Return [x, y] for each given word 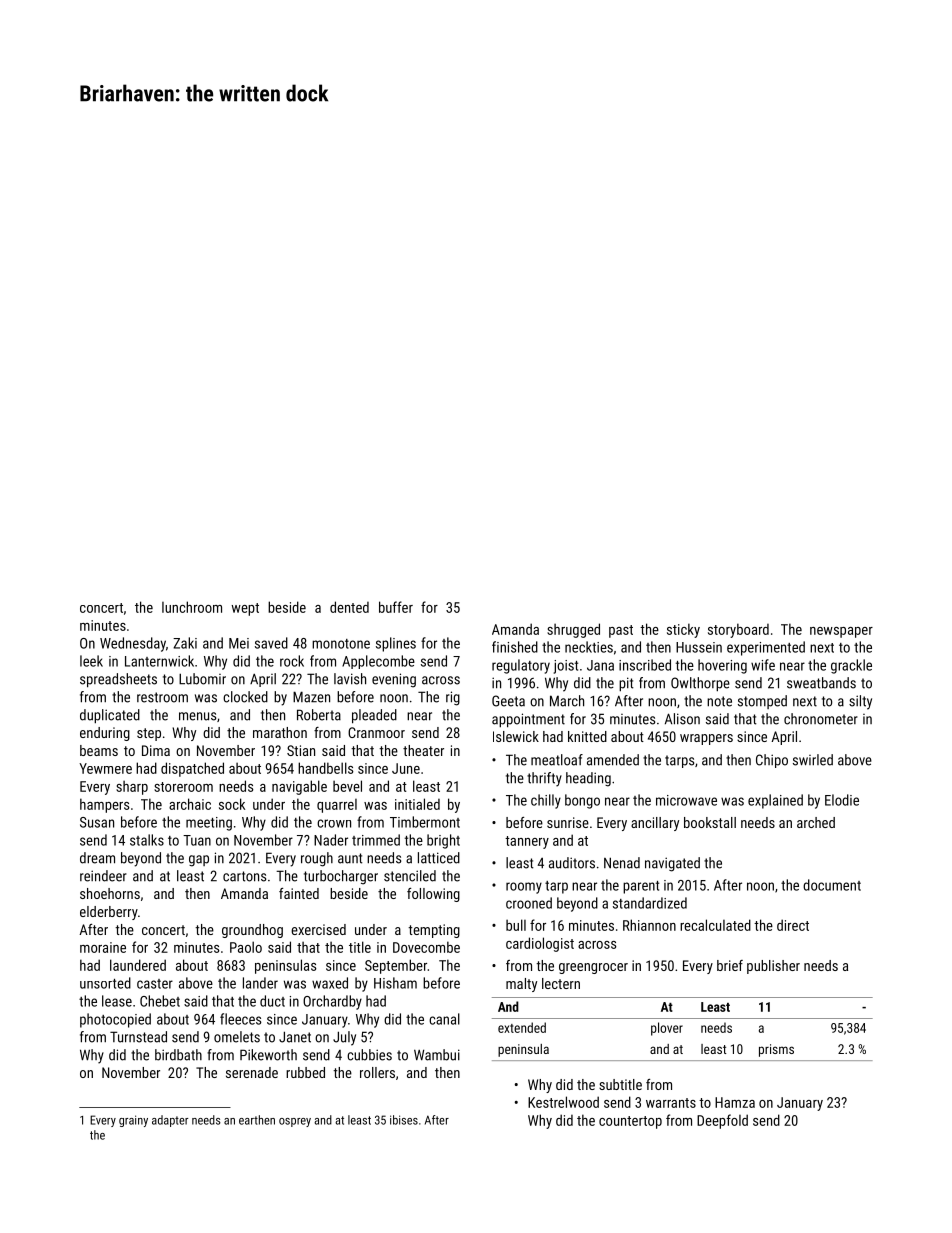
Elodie [842, 800]
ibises [404, 1120]
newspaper [841, 632]
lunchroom [192, 607]
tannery [527, 842]
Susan [97, 822]
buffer [396, 607]
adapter [170, 1121]
